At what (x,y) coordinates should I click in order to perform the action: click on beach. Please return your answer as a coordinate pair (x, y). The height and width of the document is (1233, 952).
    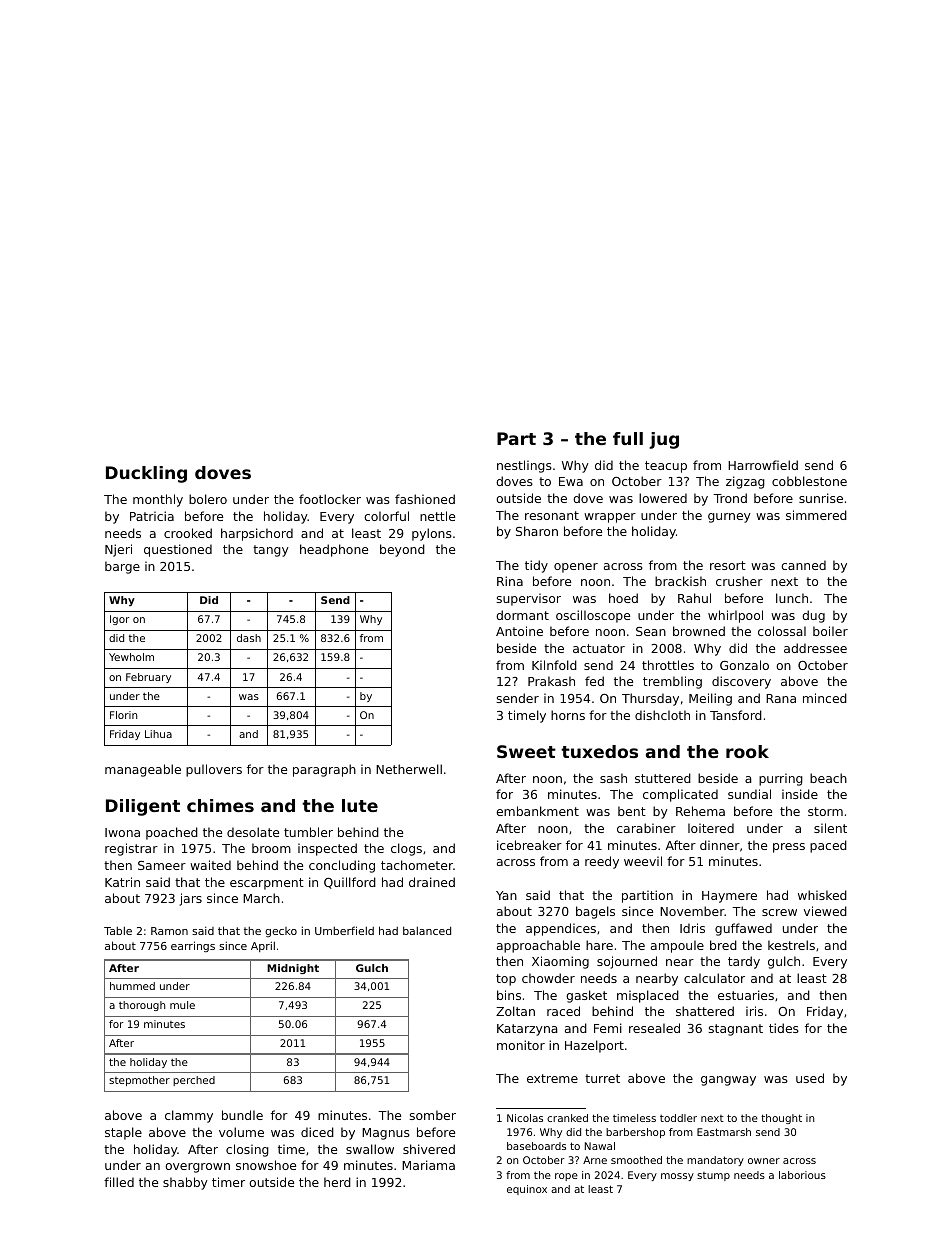
    Looking at the image, I should click on (828, 778).
